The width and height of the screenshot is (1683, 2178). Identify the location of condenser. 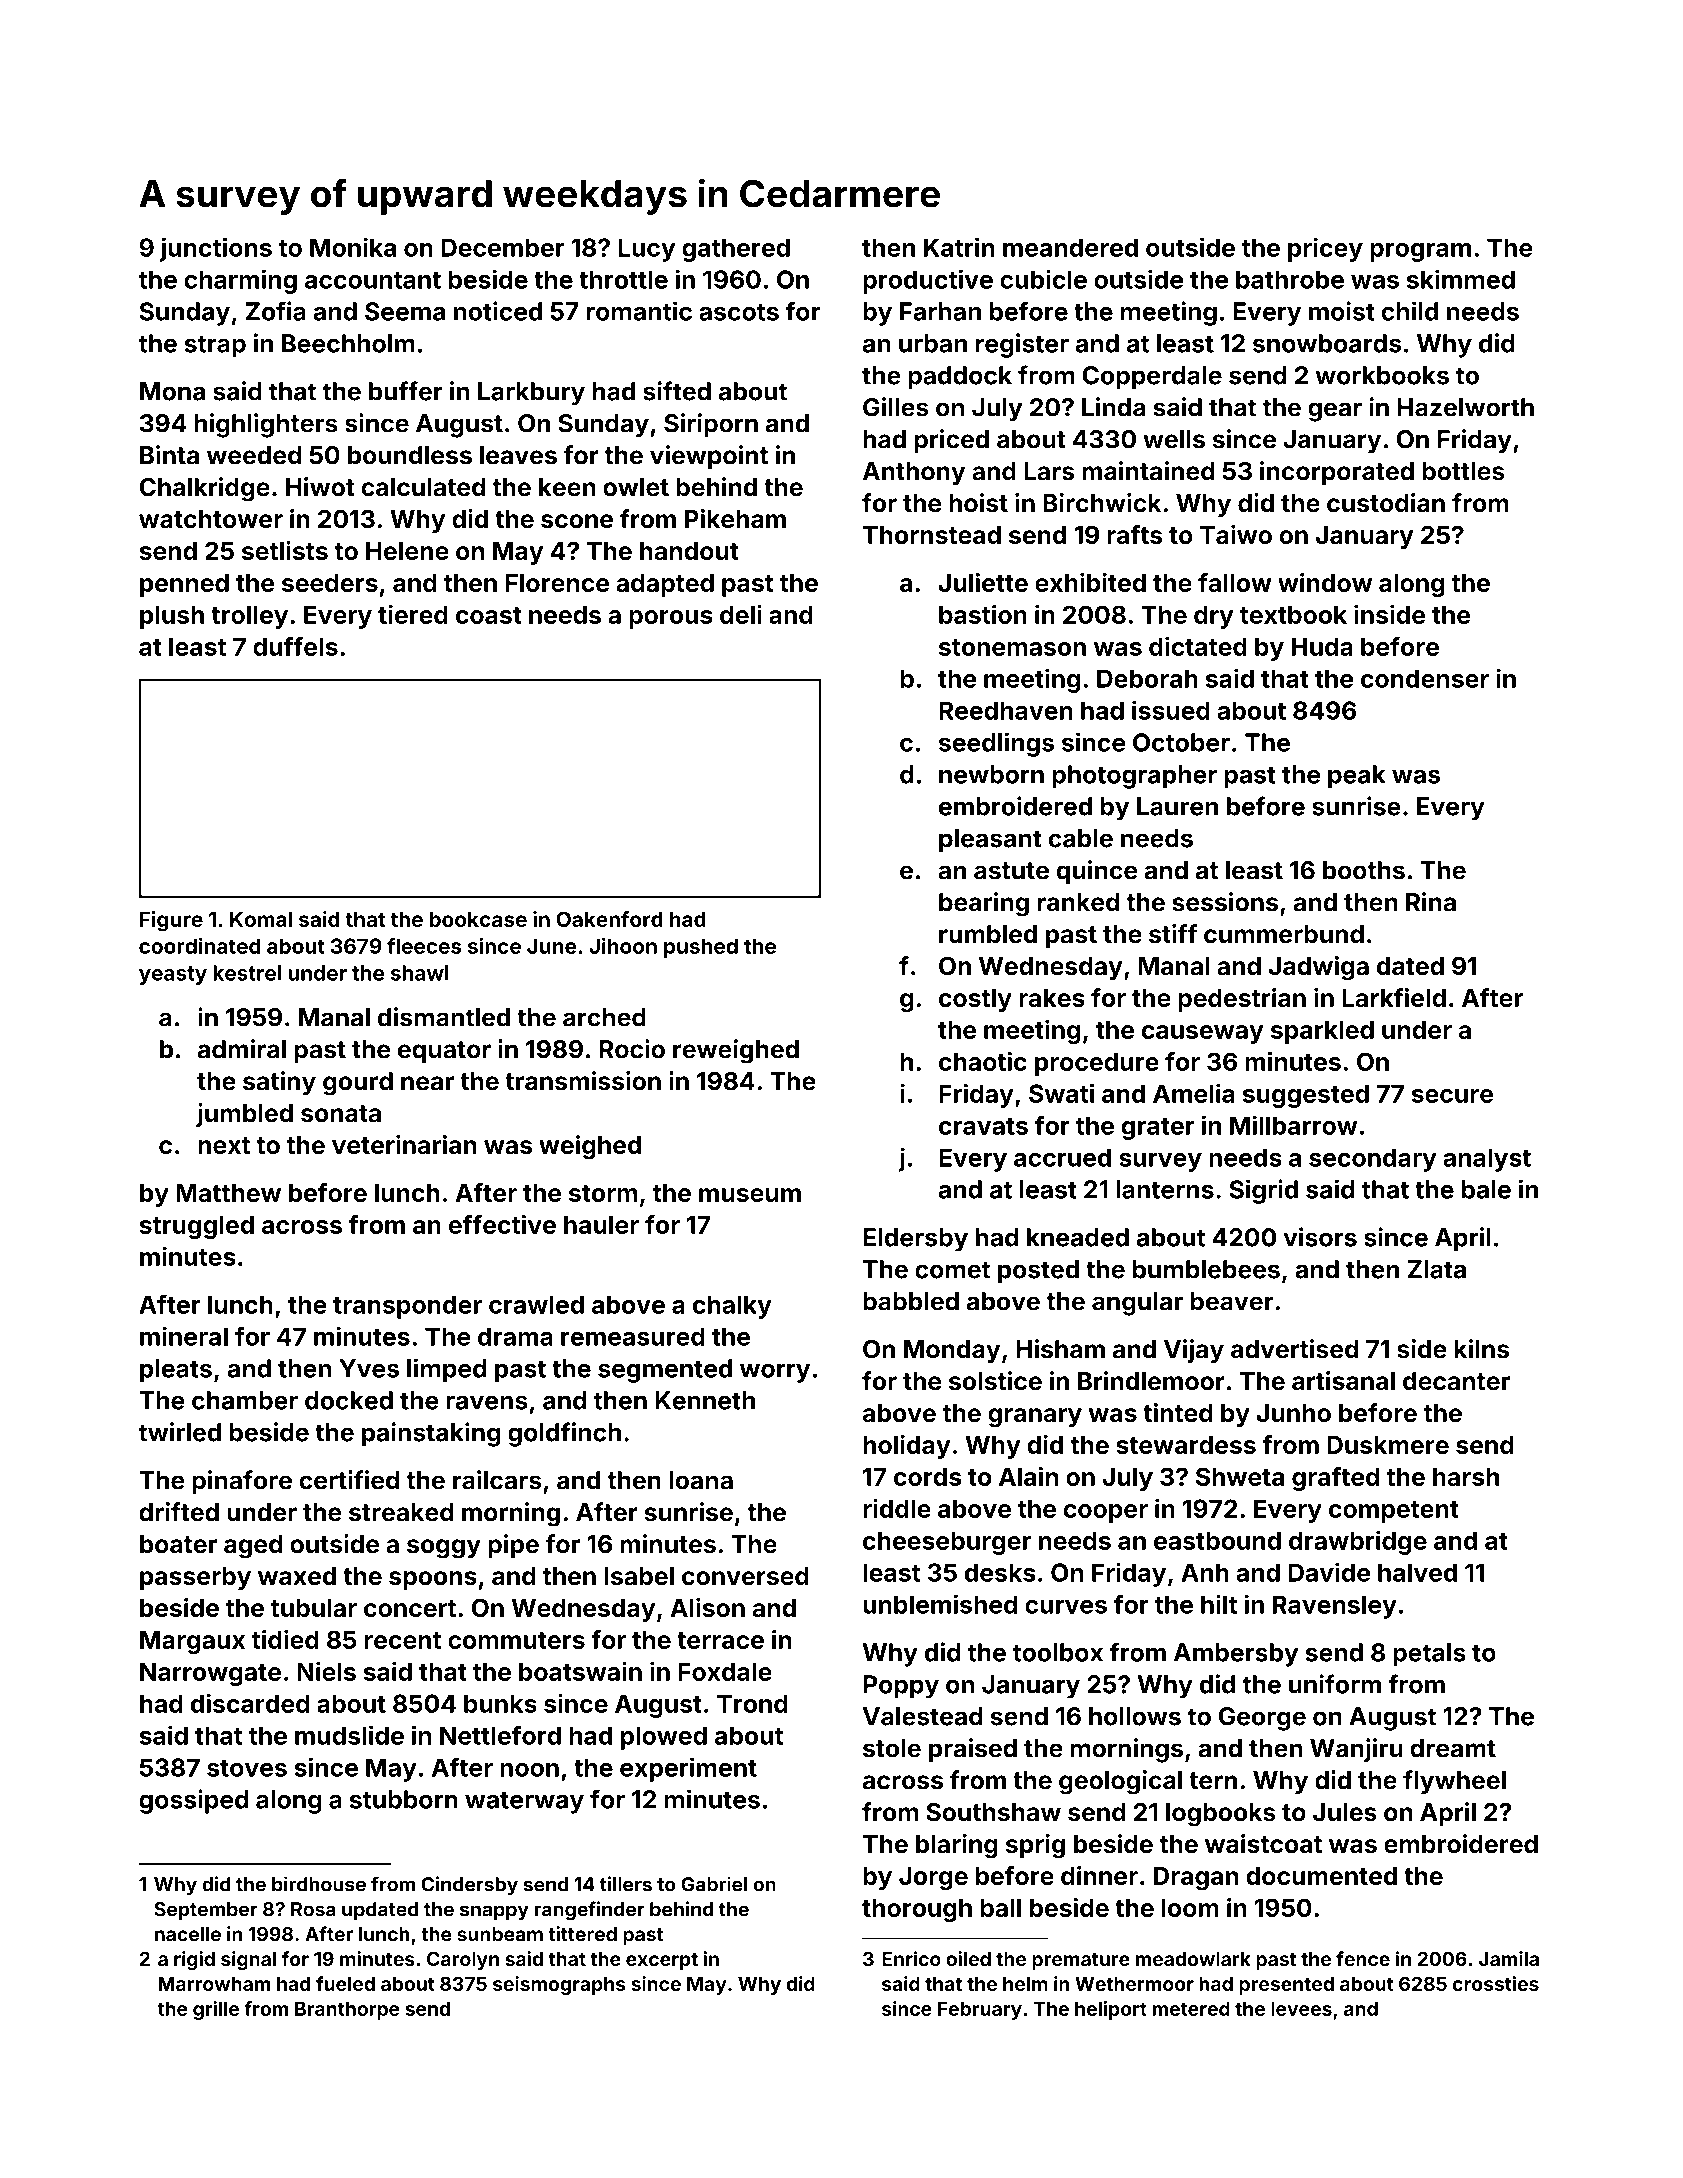
(1425, 678).
